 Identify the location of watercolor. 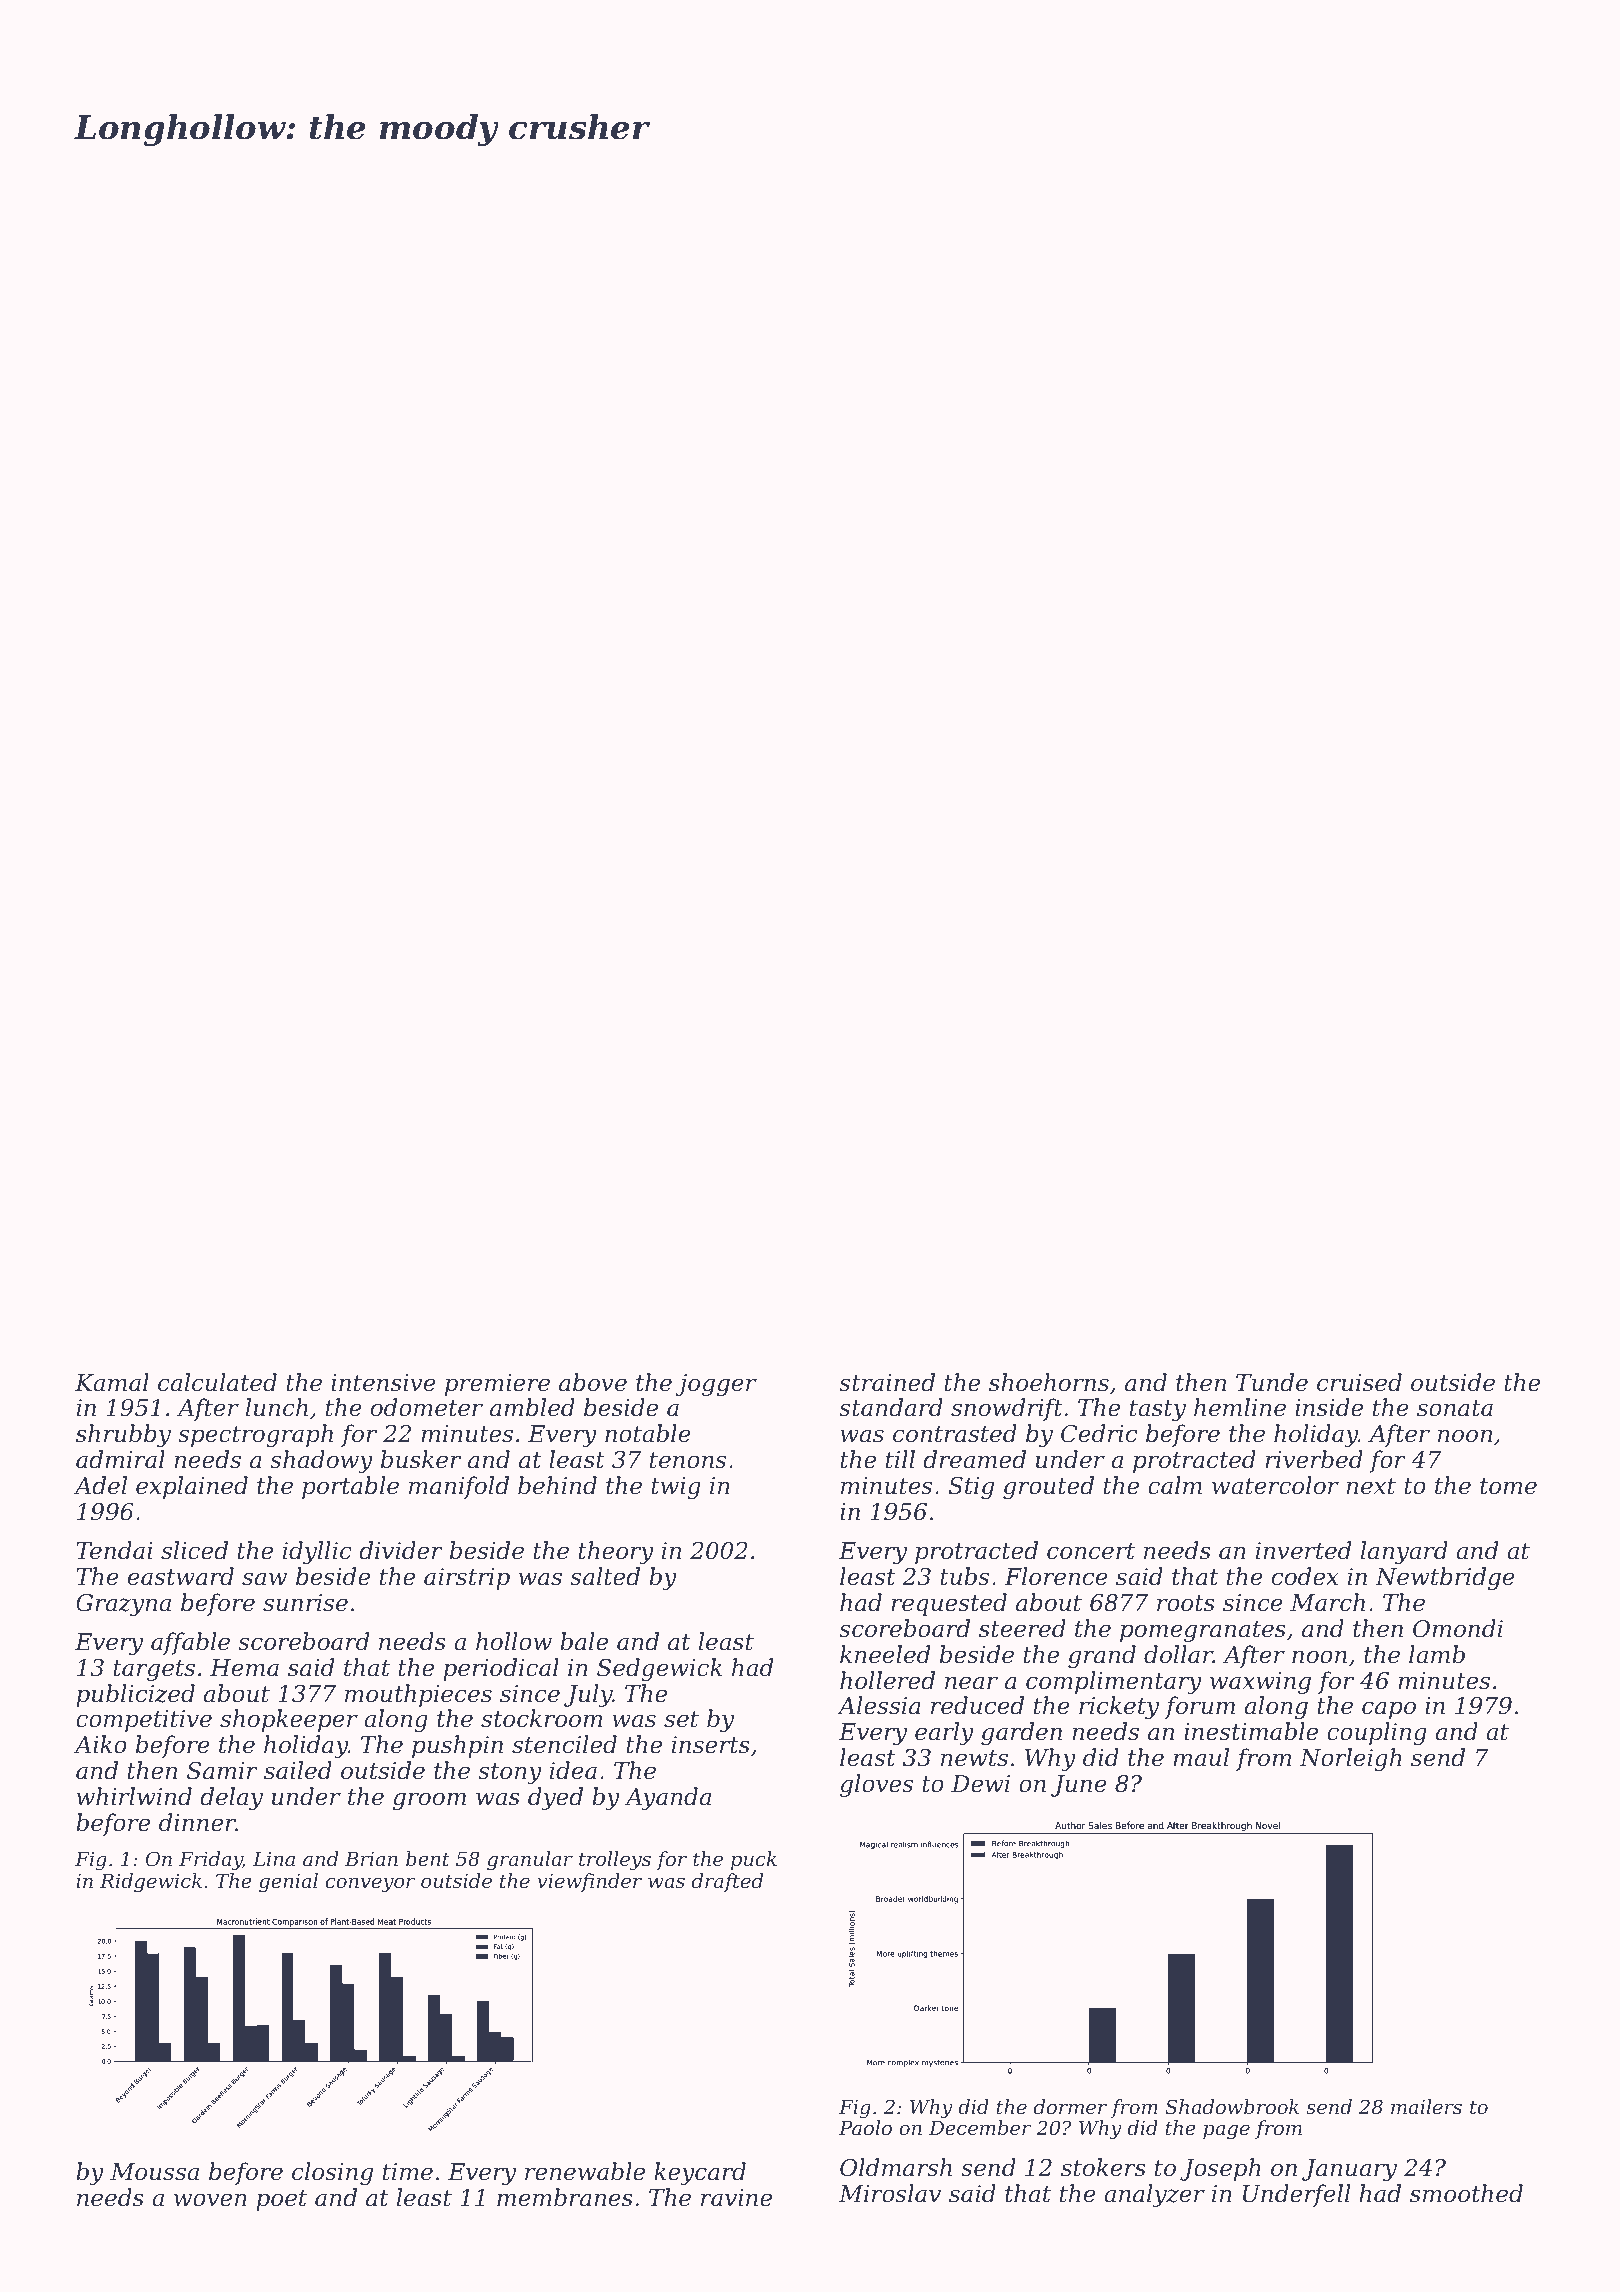
(1275, 1485).
